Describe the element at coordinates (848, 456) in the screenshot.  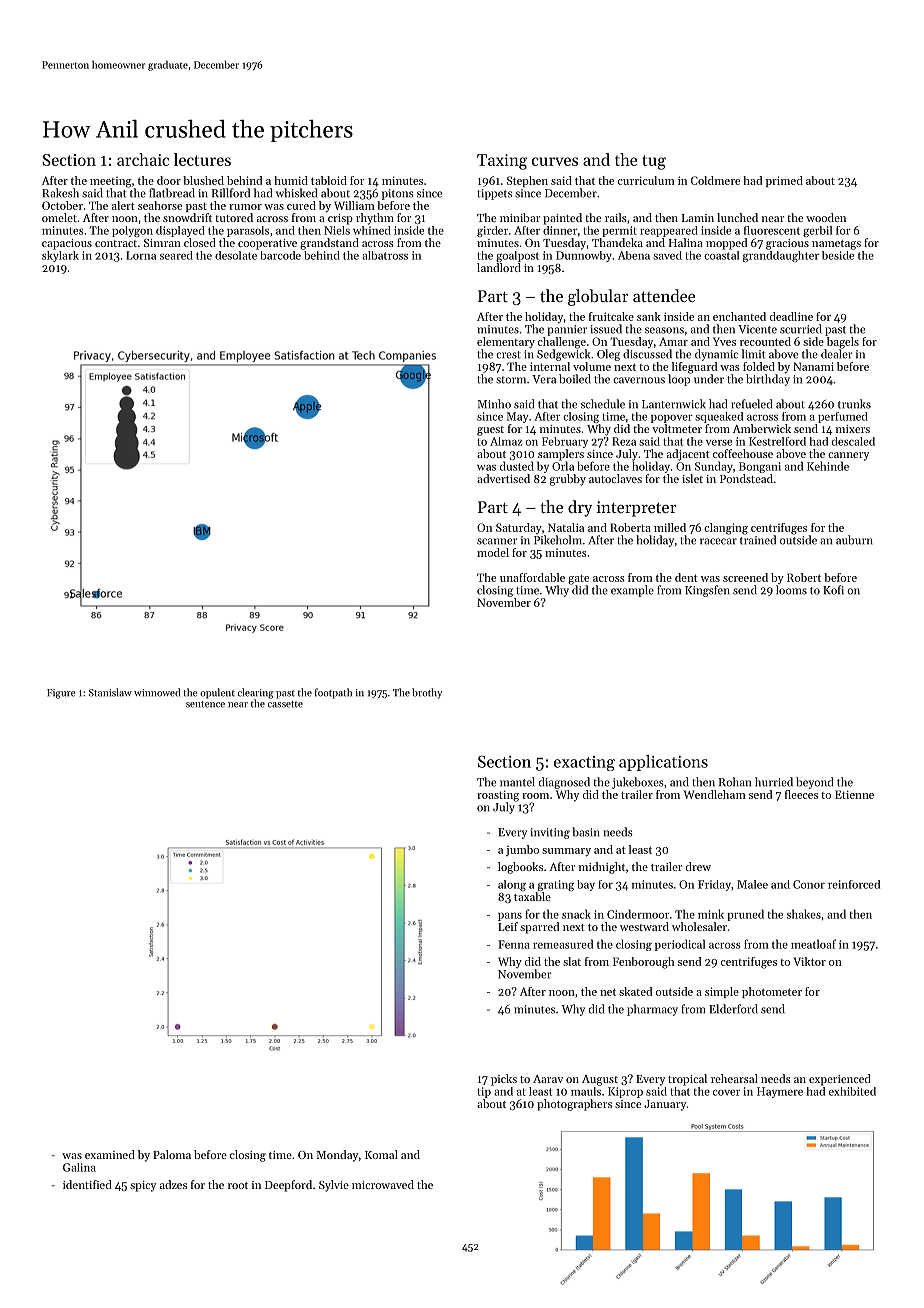
I see `cannery` at that location.
